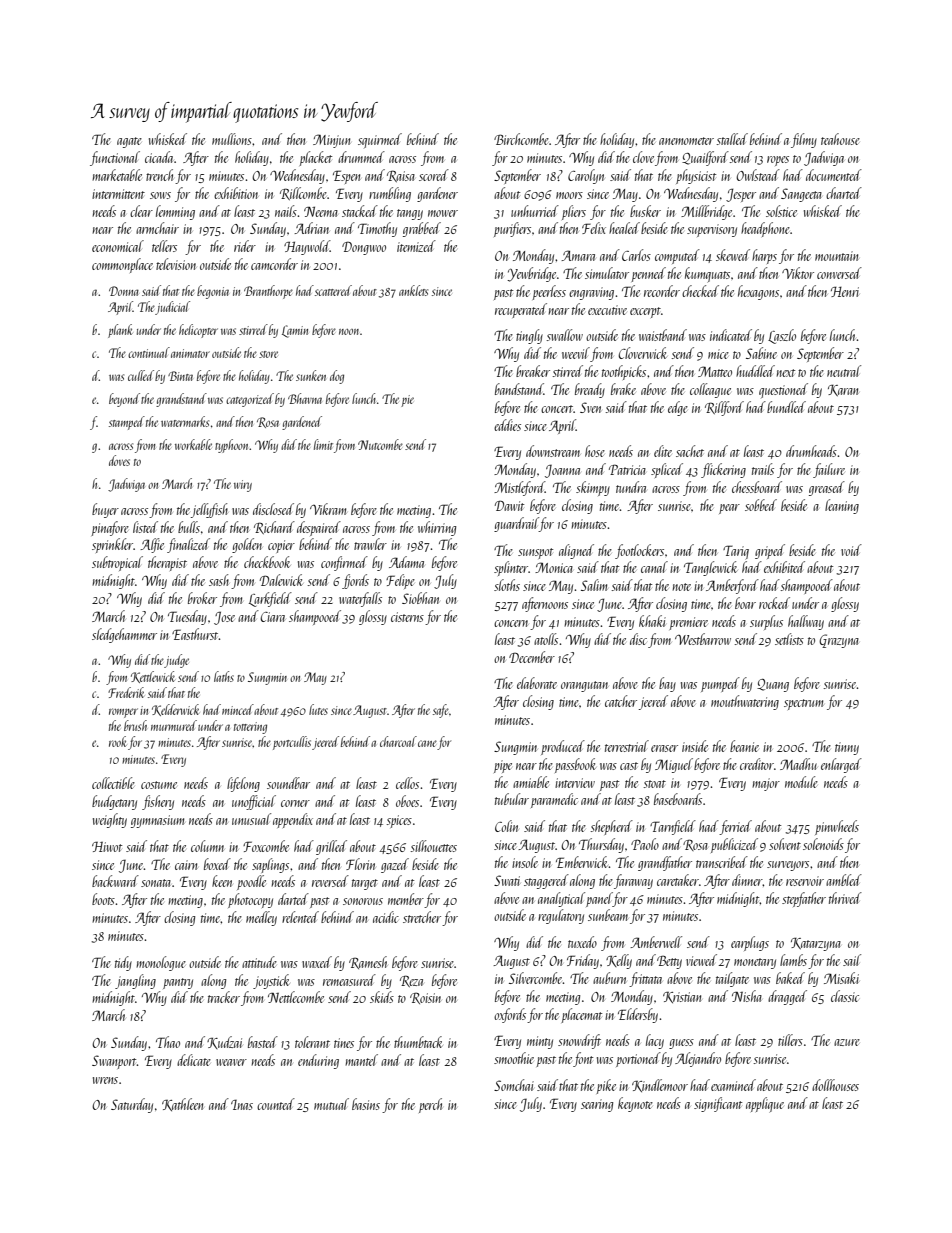  I want to click on cellos, so click(407, 783).
